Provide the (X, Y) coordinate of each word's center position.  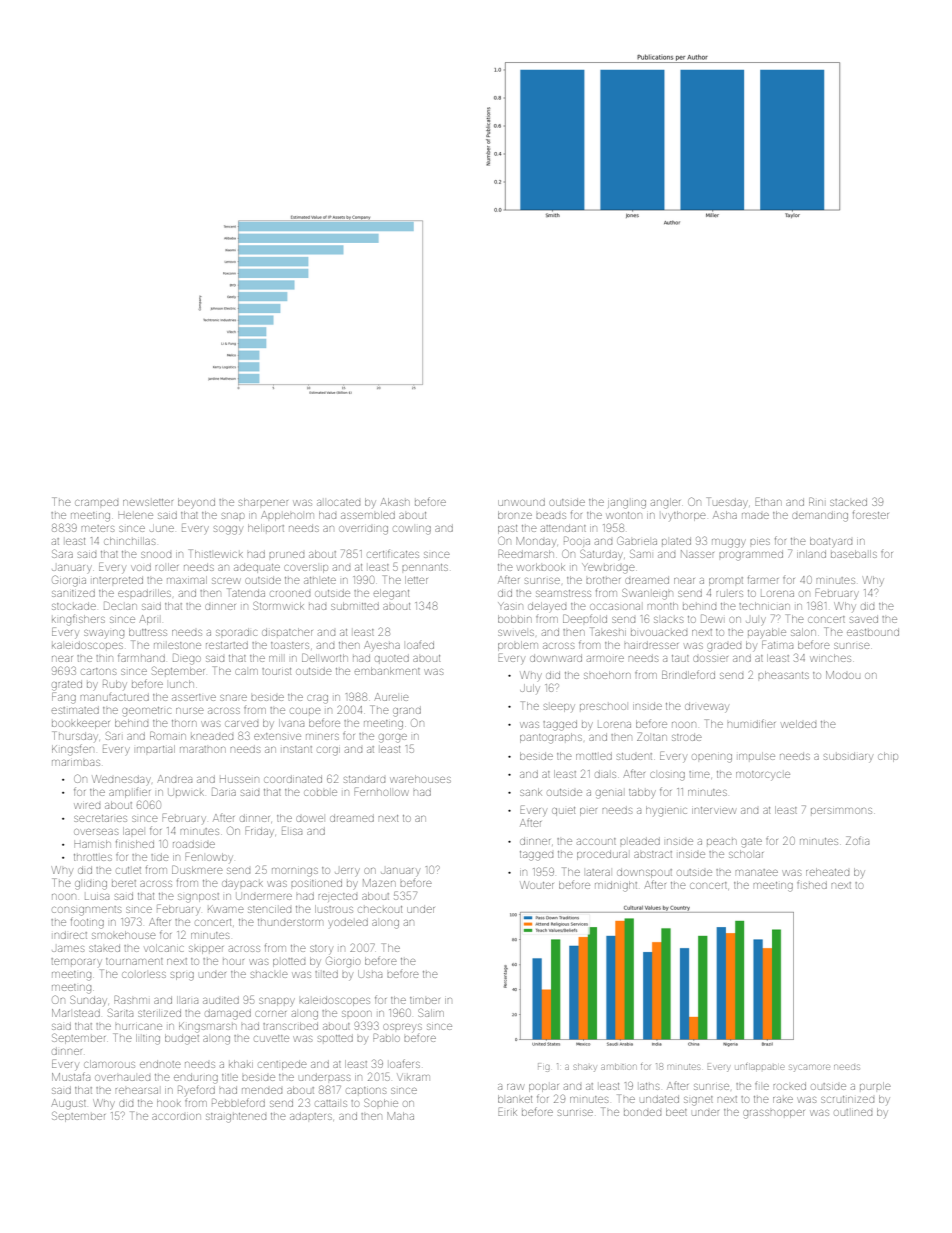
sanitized (73, 593)
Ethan (768, 501)
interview (714, 810)
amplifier (129, 793)
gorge (393, 738)
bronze (515, 515)
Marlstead (76, 1013)
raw (515, 1087)
